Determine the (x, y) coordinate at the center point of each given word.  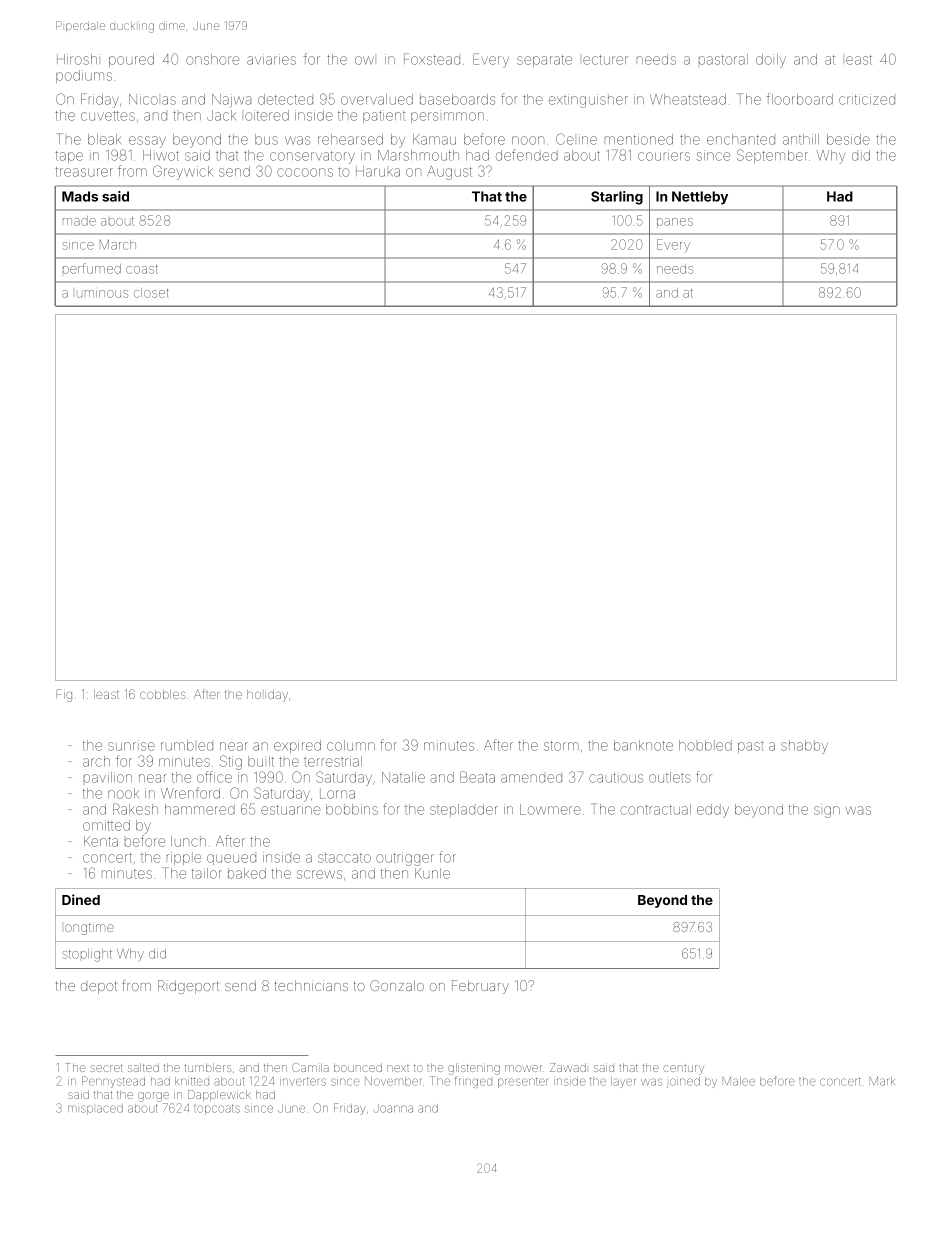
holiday (267, 696)
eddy (713, 811)
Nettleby (700, 198)
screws (319, 874)
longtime (89, 929)
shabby (804, 747)
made (79, 221)
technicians (311, 985)
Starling (617, 198)
